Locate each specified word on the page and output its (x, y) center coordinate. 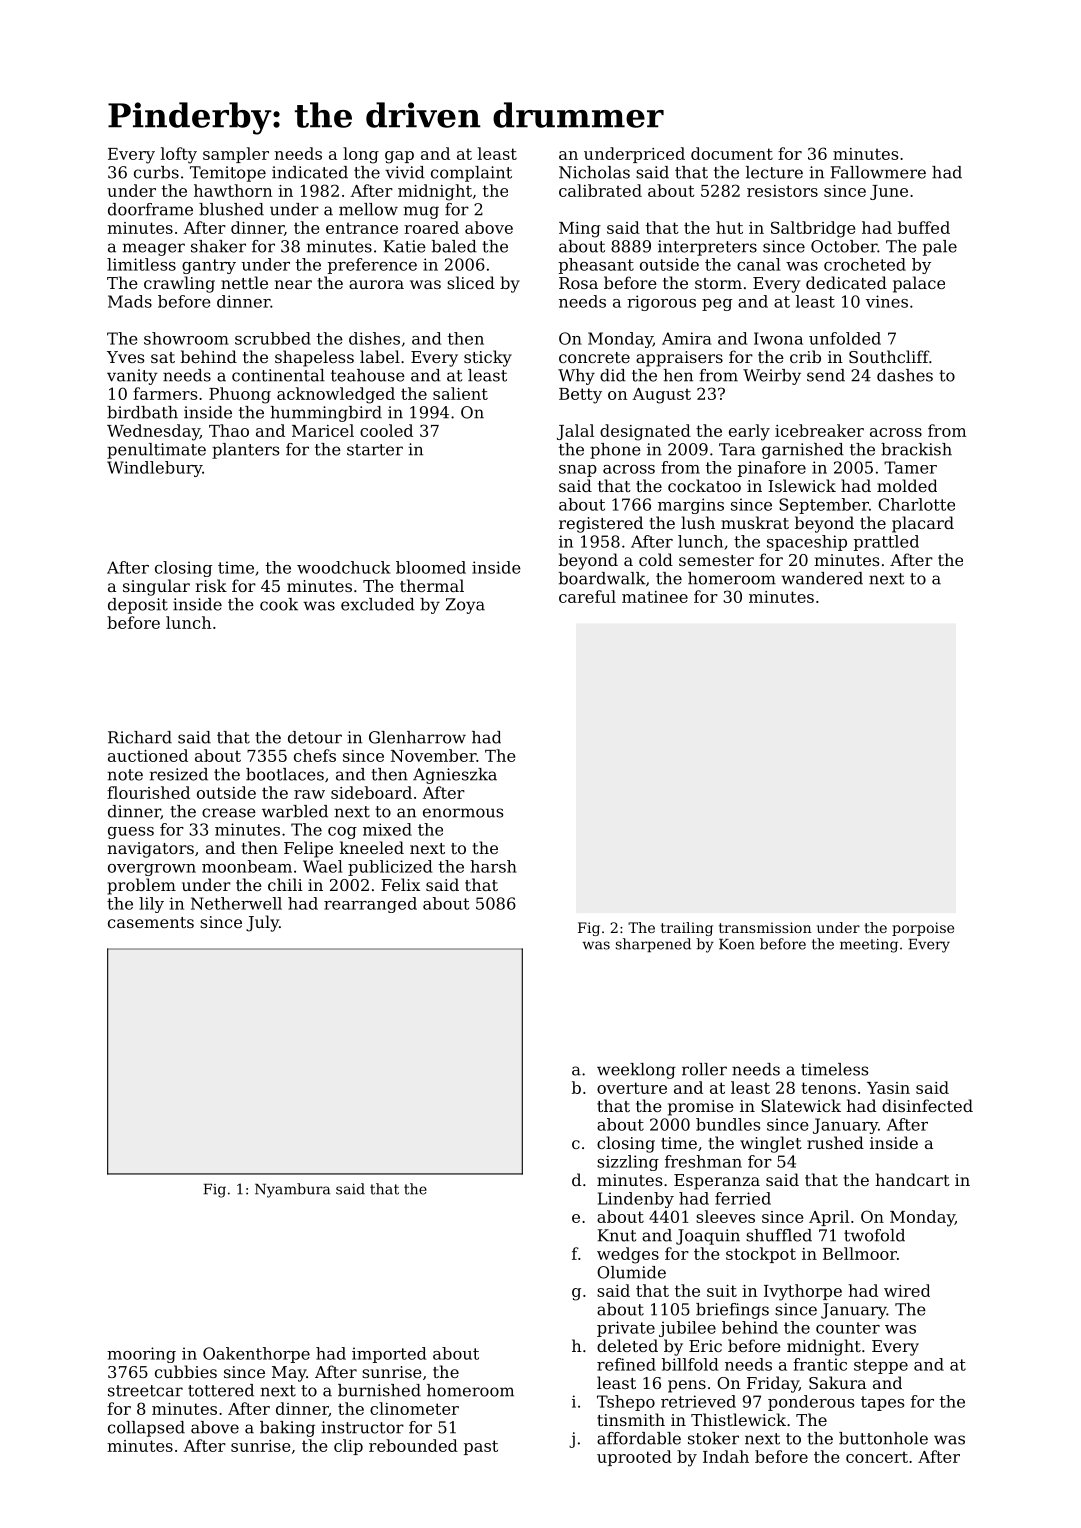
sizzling (628, 1163)
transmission (765, 927)
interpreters (707, 248)
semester (716, 560)
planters (245, 451)
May (289, 1374)
